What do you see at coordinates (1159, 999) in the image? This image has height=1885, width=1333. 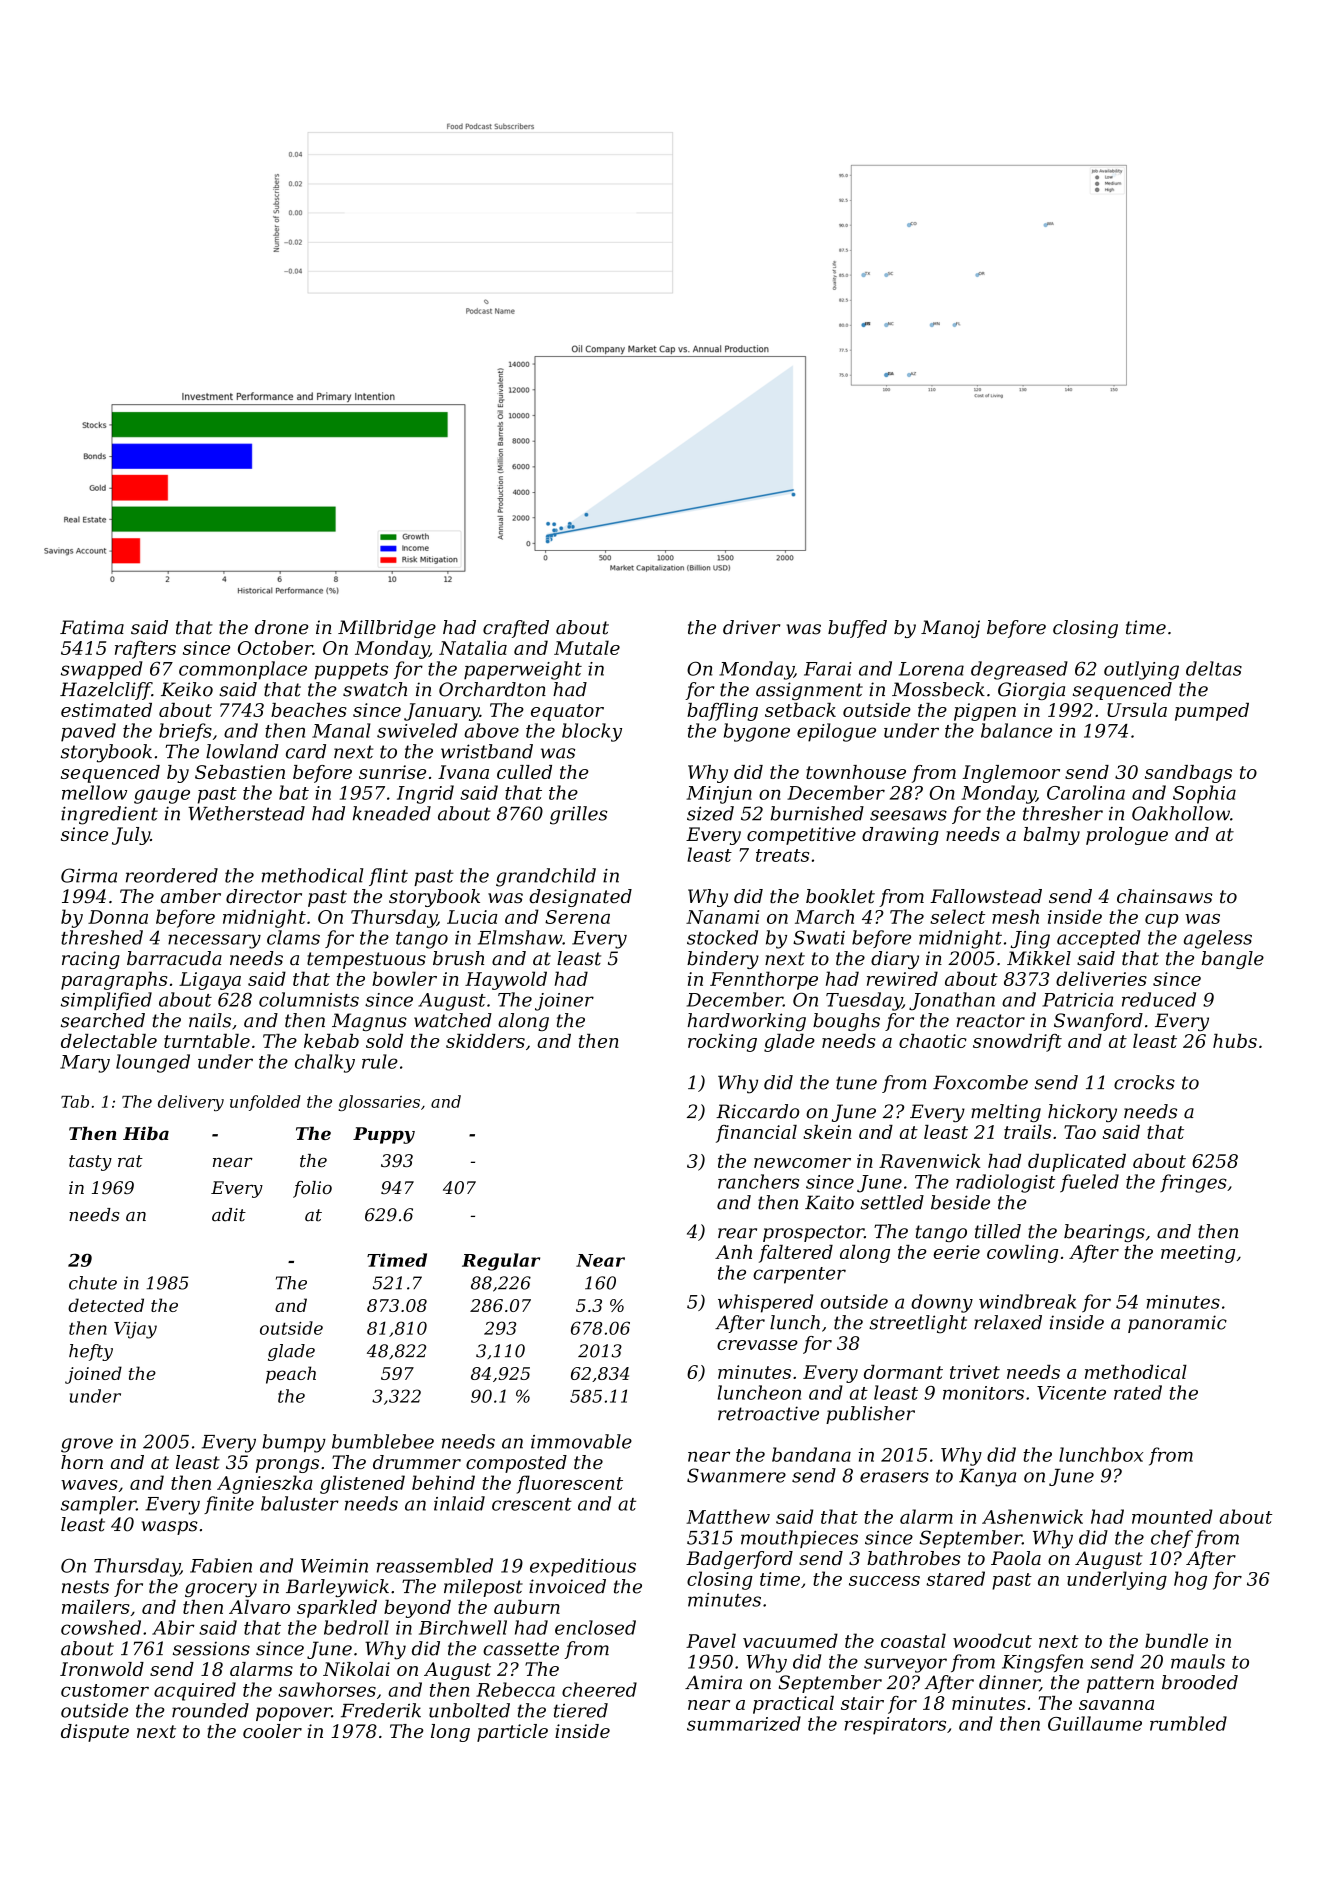 I see `reduced` at bounding box center [1159, 999].
